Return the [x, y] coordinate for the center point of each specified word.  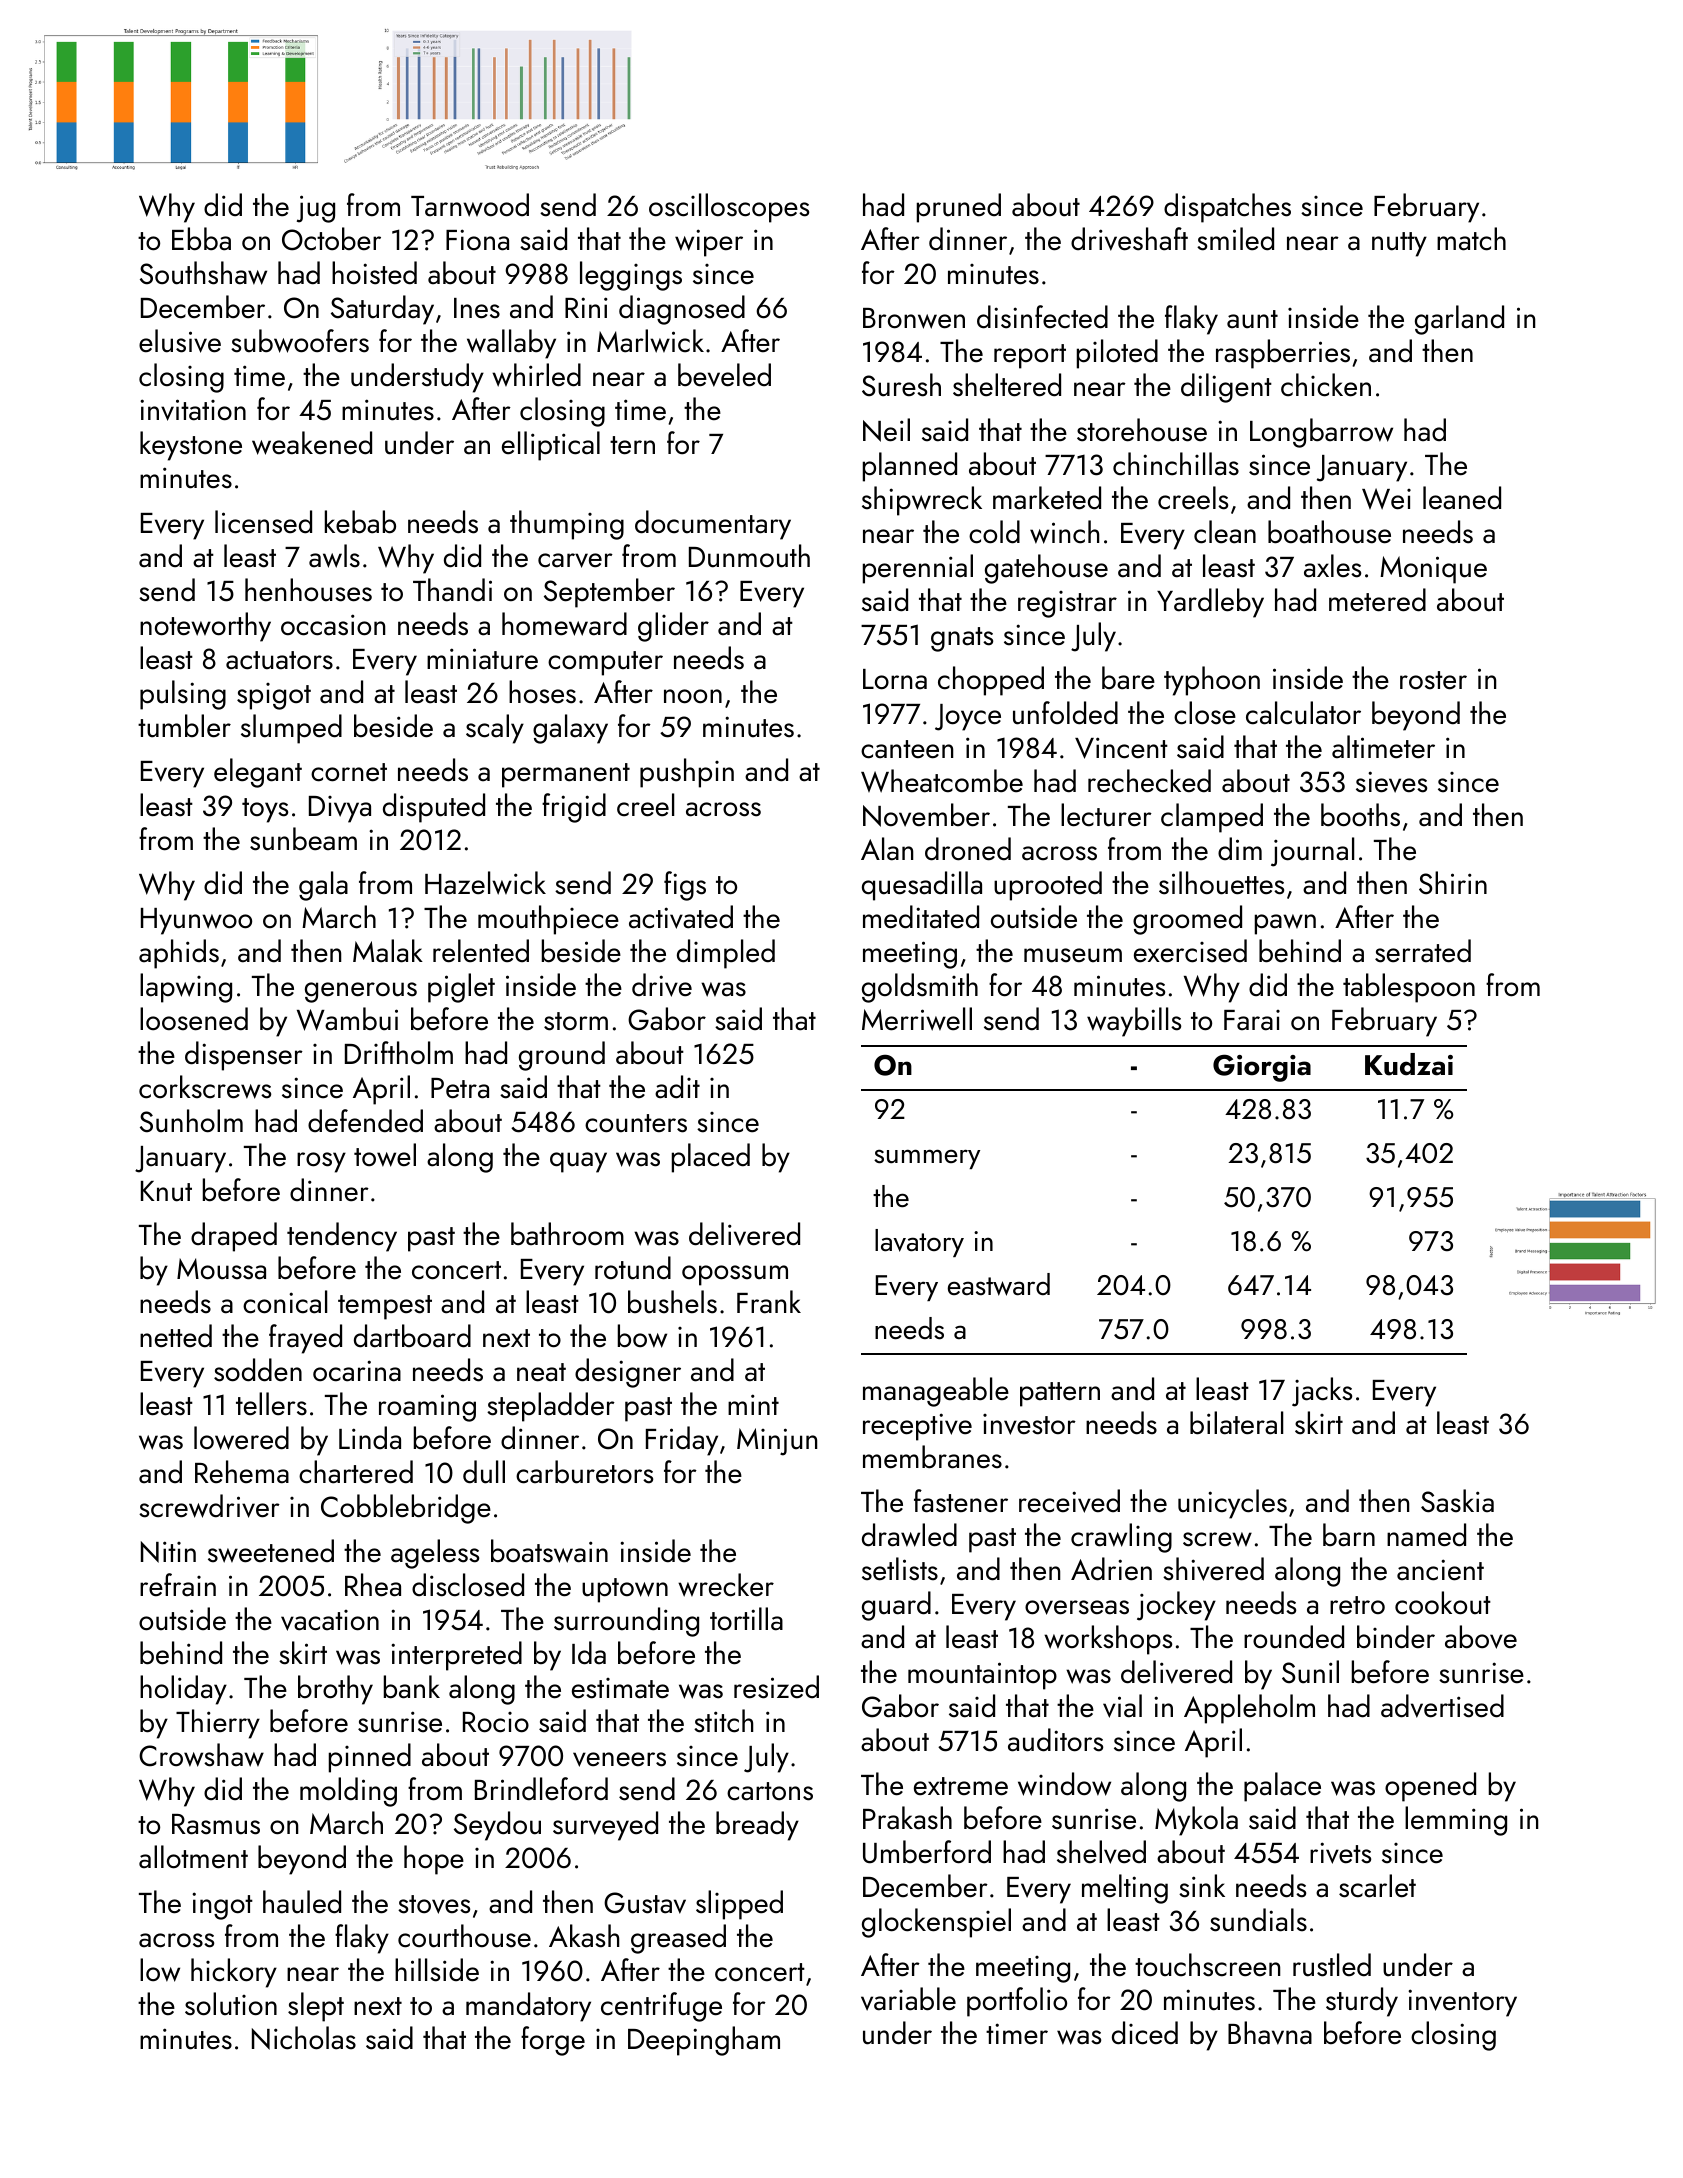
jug [316, 209]
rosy [321, 1162]
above [1481, 1637]
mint [753, 1404]
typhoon [1212, 681]
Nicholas [304, 2038]
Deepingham [704, 2041]
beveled [724, 375]
